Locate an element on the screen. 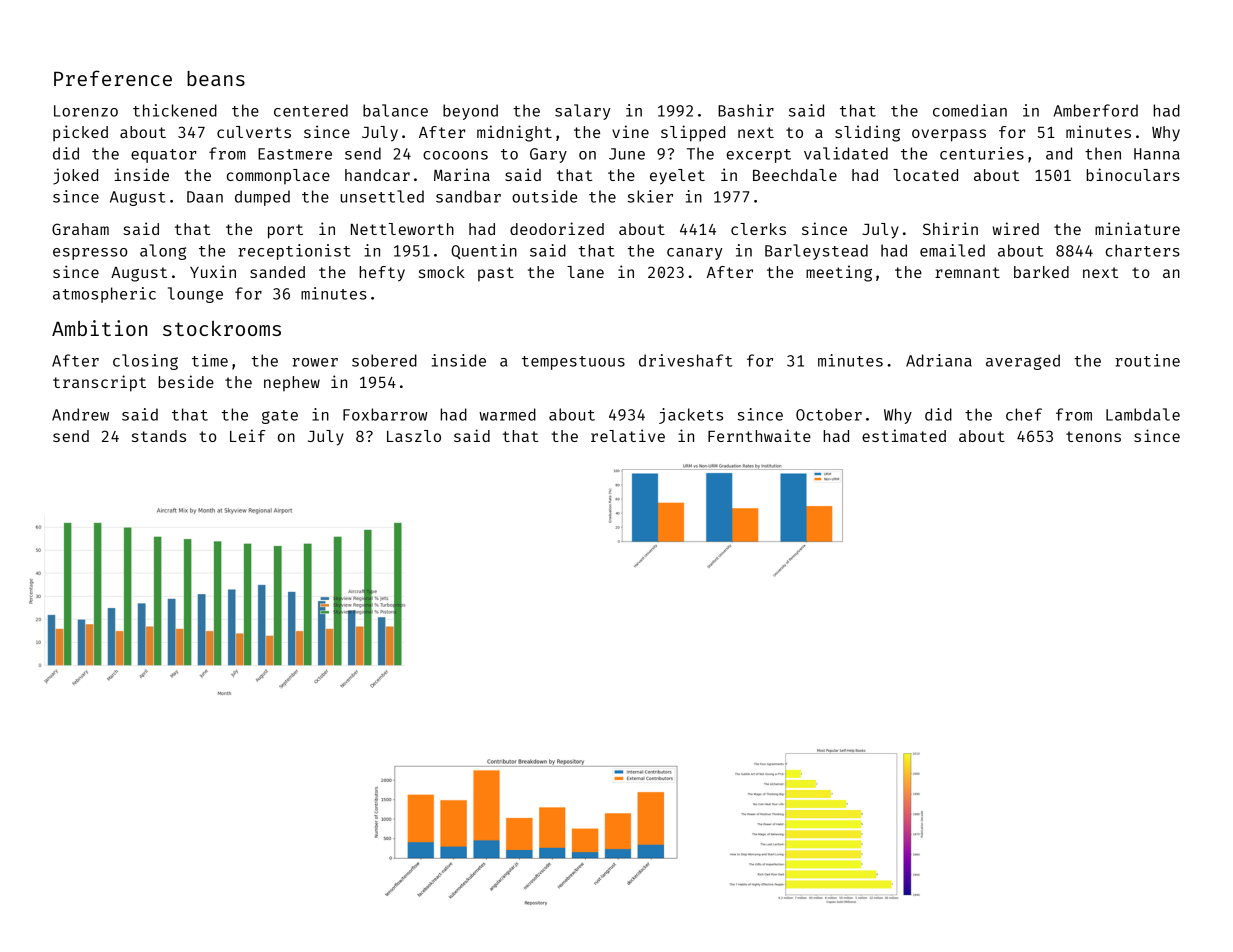 The width and height of the screenshot is (1233, 952). tenons is located at coordinates (1093, 436).
